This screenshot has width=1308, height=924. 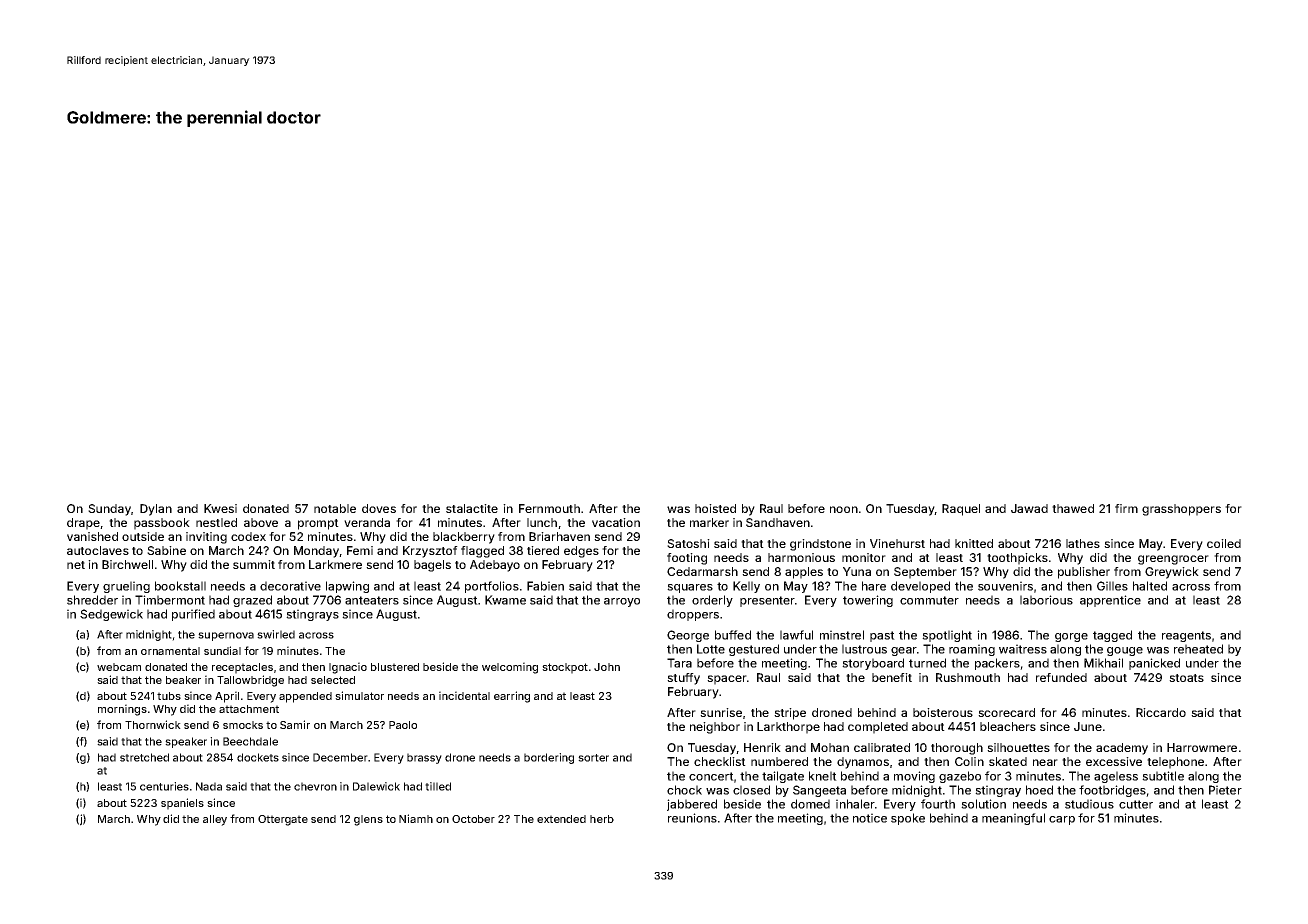 I want to click on earring, so click(x=512, y=697).
